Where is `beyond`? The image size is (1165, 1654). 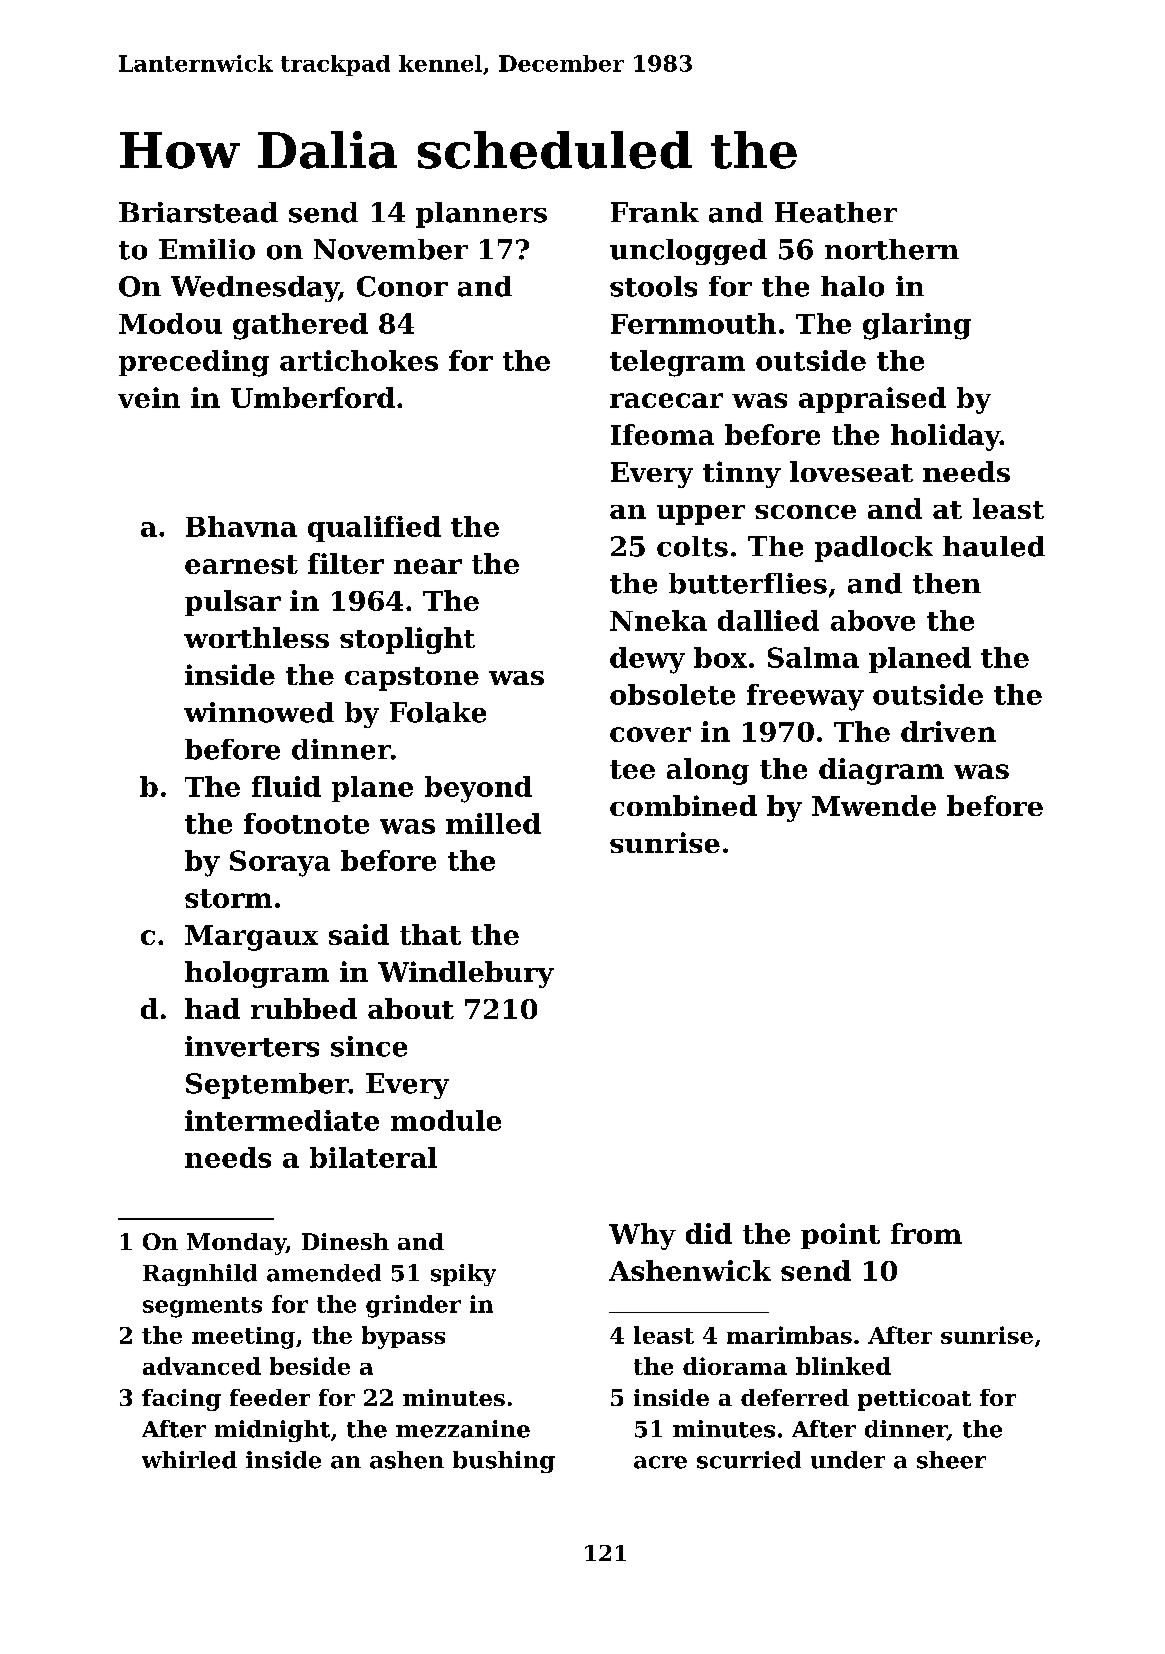
beyond is located at coordinates (478, 789).
